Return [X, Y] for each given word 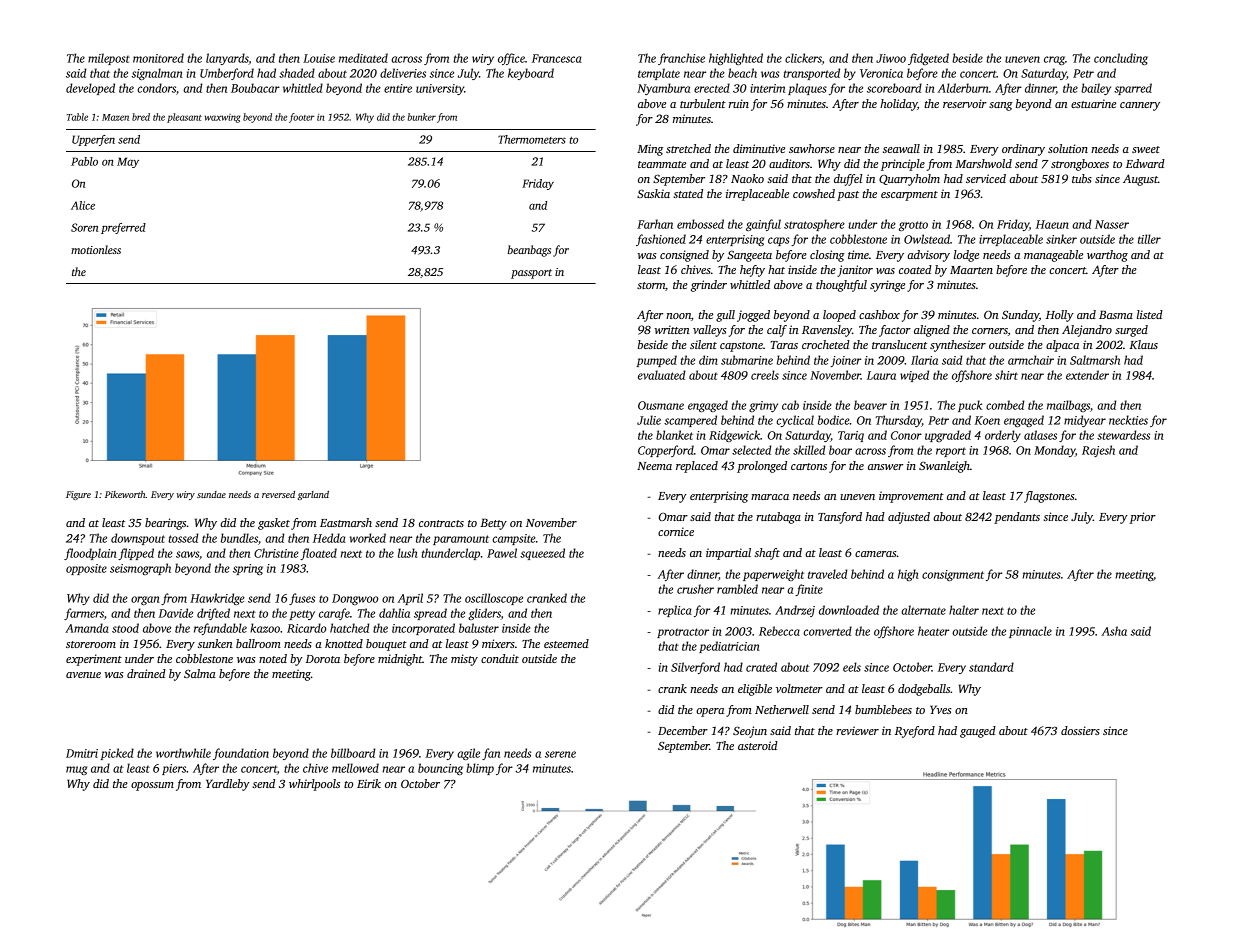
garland [313, 495]
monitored [158, 58]
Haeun [1052, 224]
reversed [278, 494]
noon [678, 316]
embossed [700, 224]
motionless [96, 249]
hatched [349, 628]
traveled [827, 574]
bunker [422, 117]
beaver [870, 405]
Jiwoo [891, 58]
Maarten [971, 270]
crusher [695, 589]
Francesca [557, 58]
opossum [152, 786]
